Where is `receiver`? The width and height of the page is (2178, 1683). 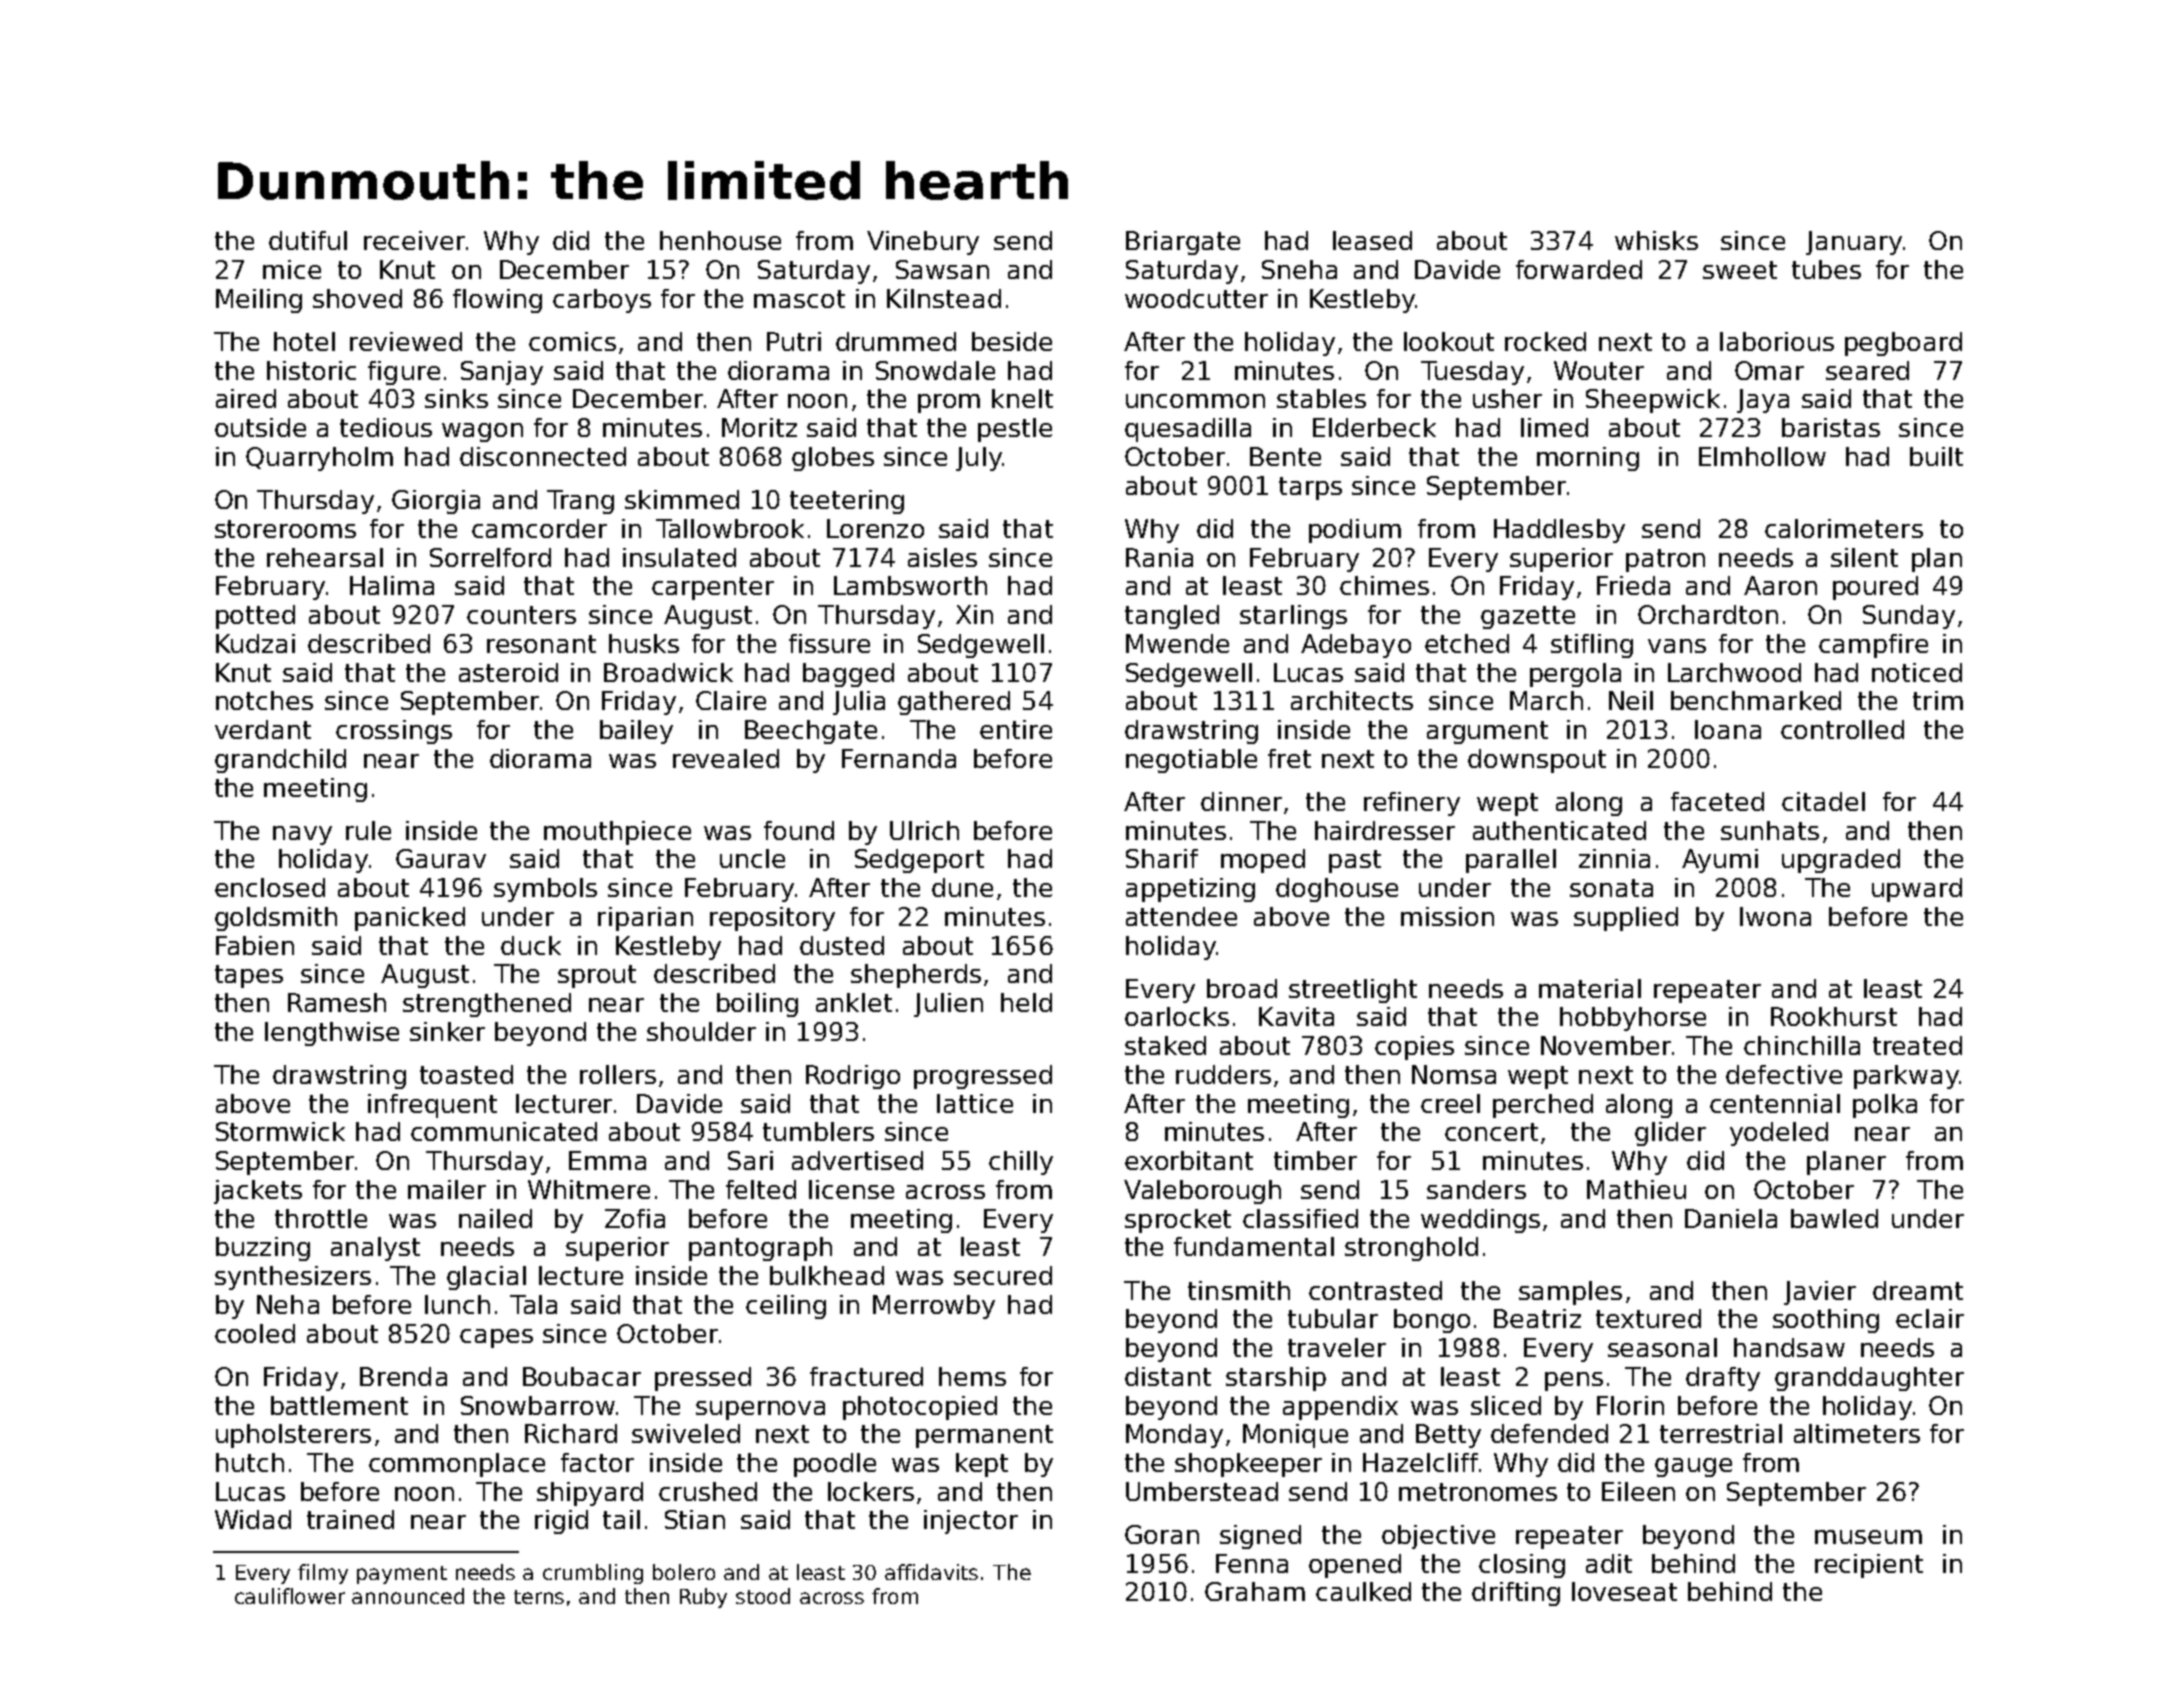
receiver is located at coordinates (414, 240).
